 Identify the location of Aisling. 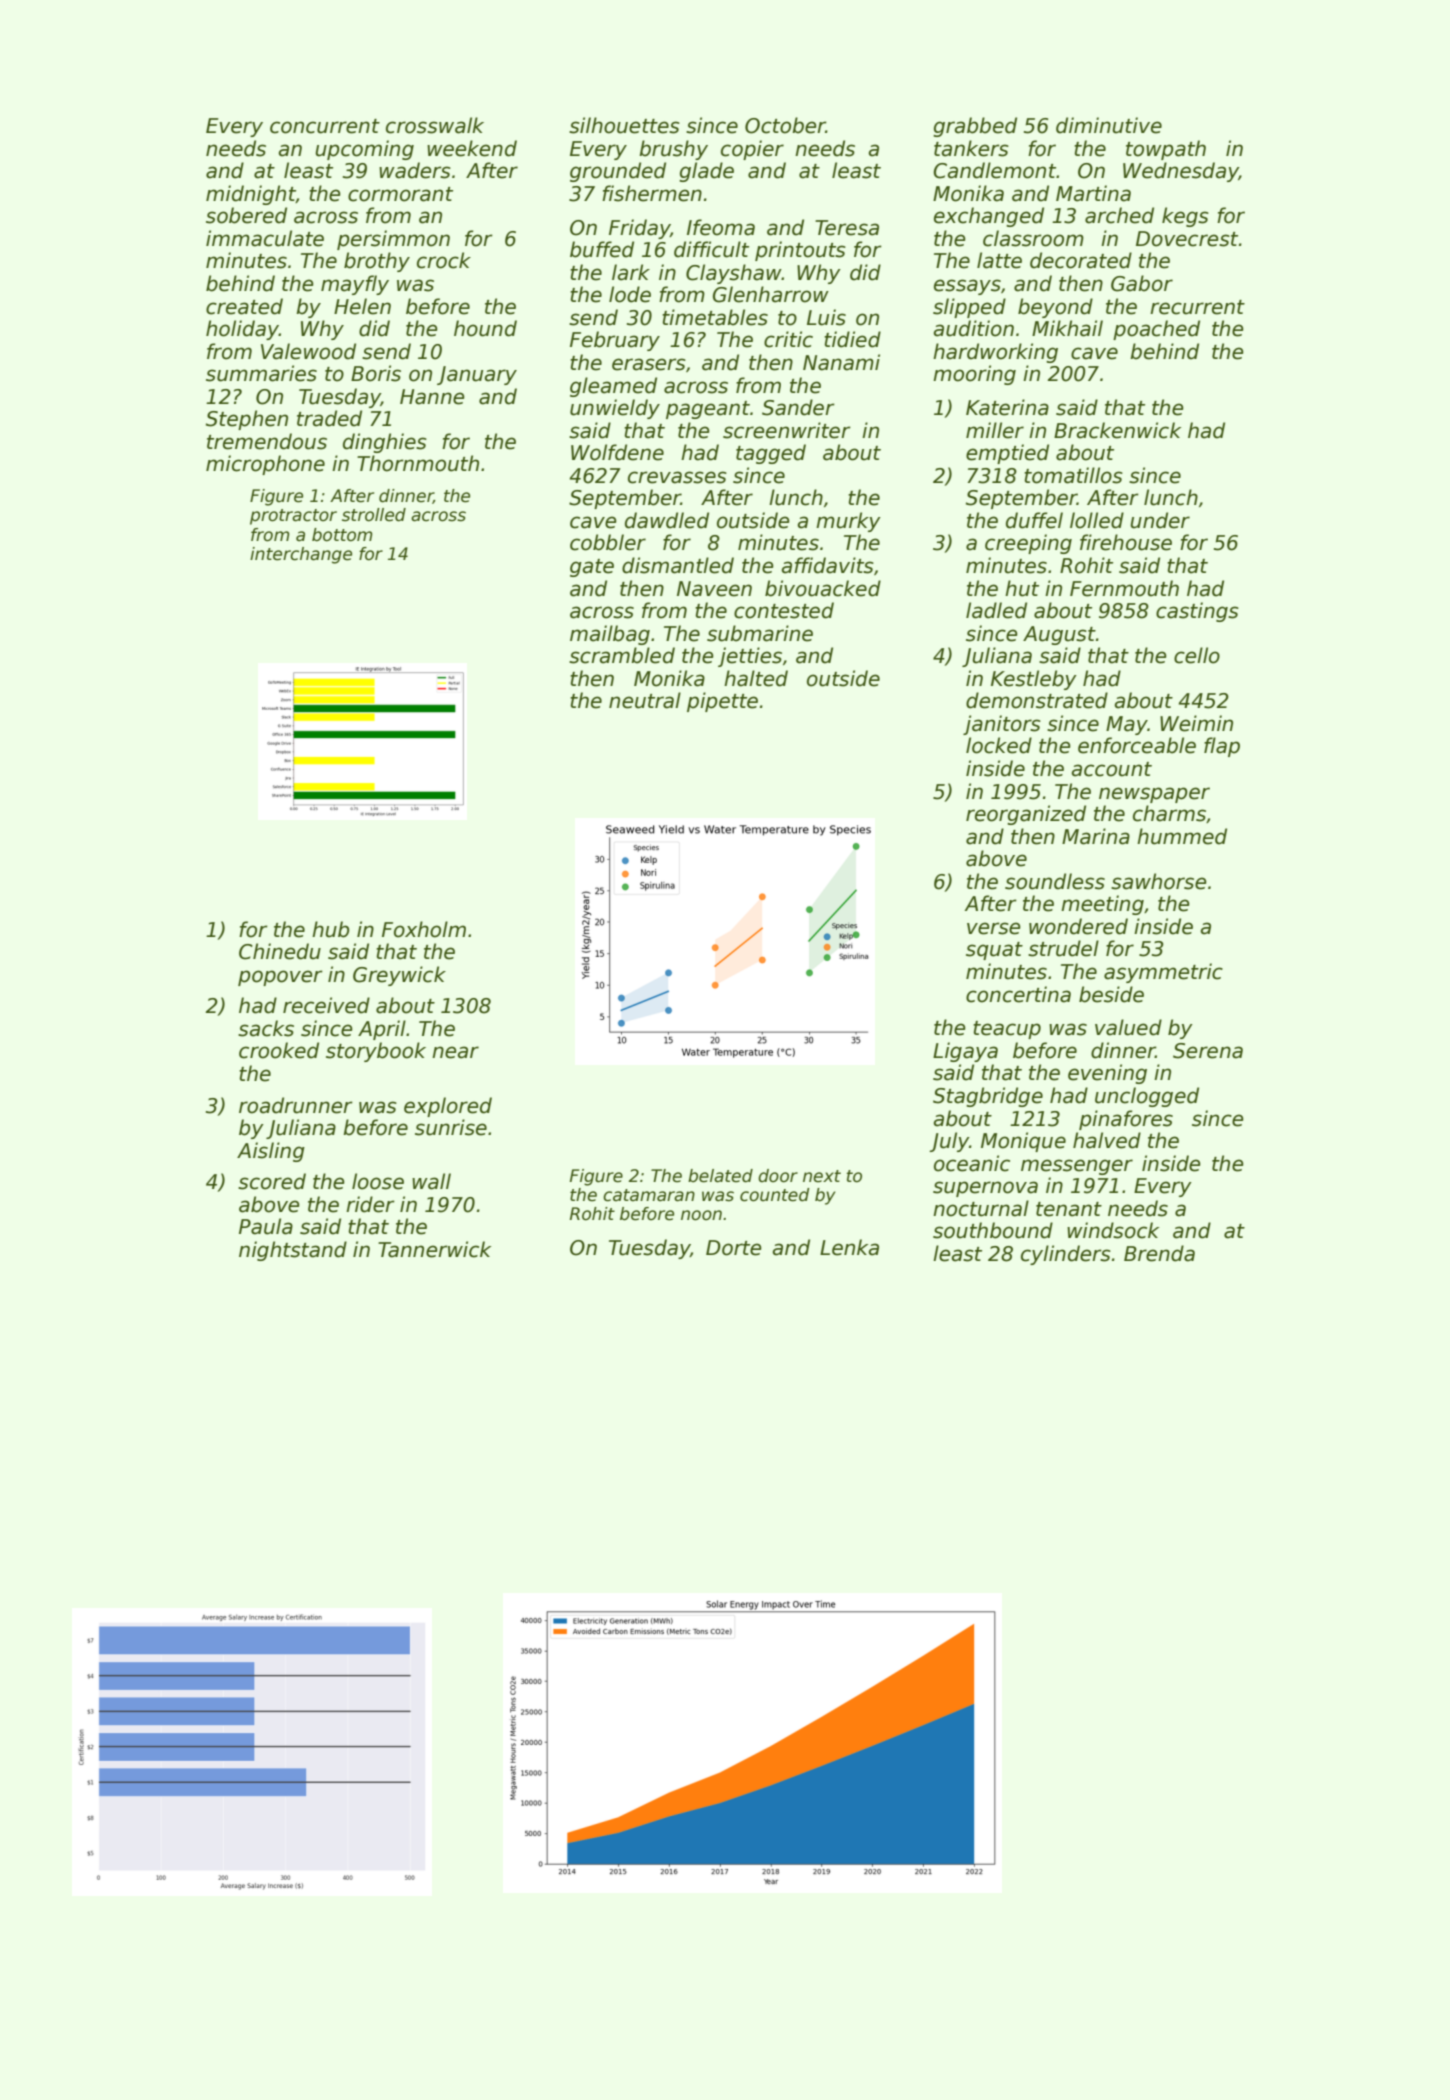
(271, 1152).
